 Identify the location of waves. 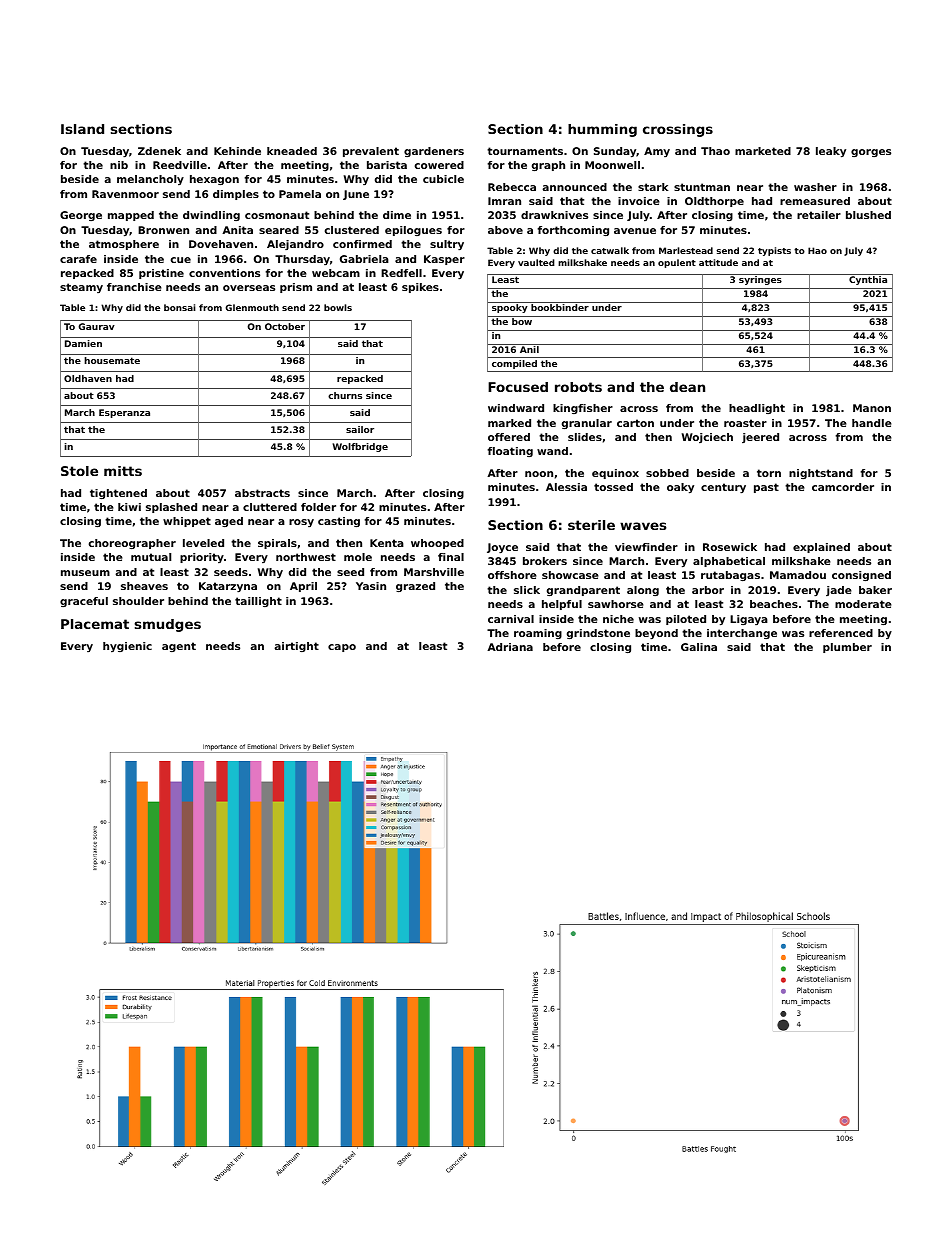
(643, 526).
